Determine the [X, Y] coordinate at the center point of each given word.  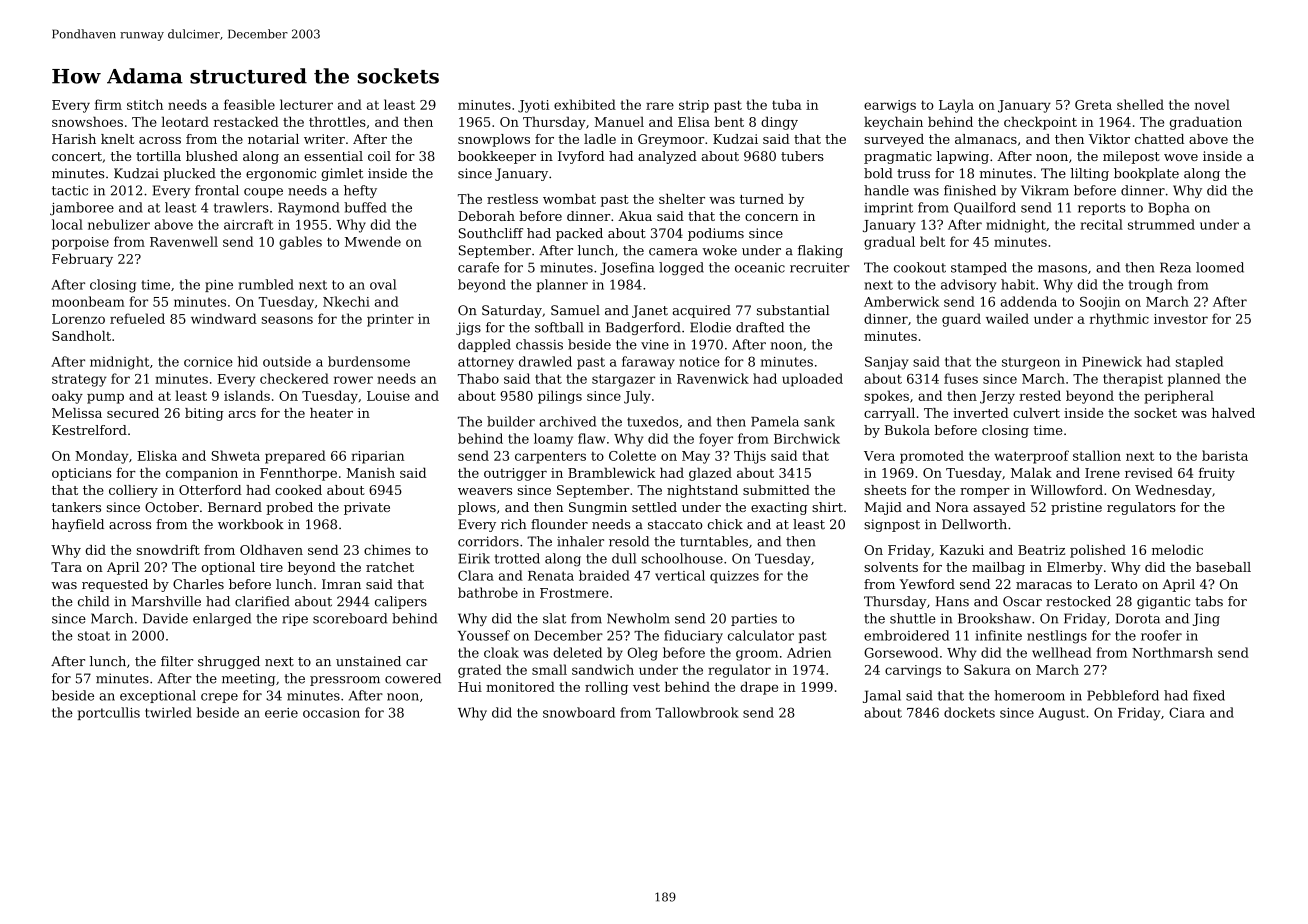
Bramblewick [612, 472]
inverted [981, 413]
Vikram [1045, 190]
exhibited [585, 104]
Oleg [642, 654]
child [94, 601]
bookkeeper [497, 157]
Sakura [987, 669]
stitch [145, 104]
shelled [1140, 104]
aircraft [249, 224]
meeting [248, 679]
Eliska [157, 455]
